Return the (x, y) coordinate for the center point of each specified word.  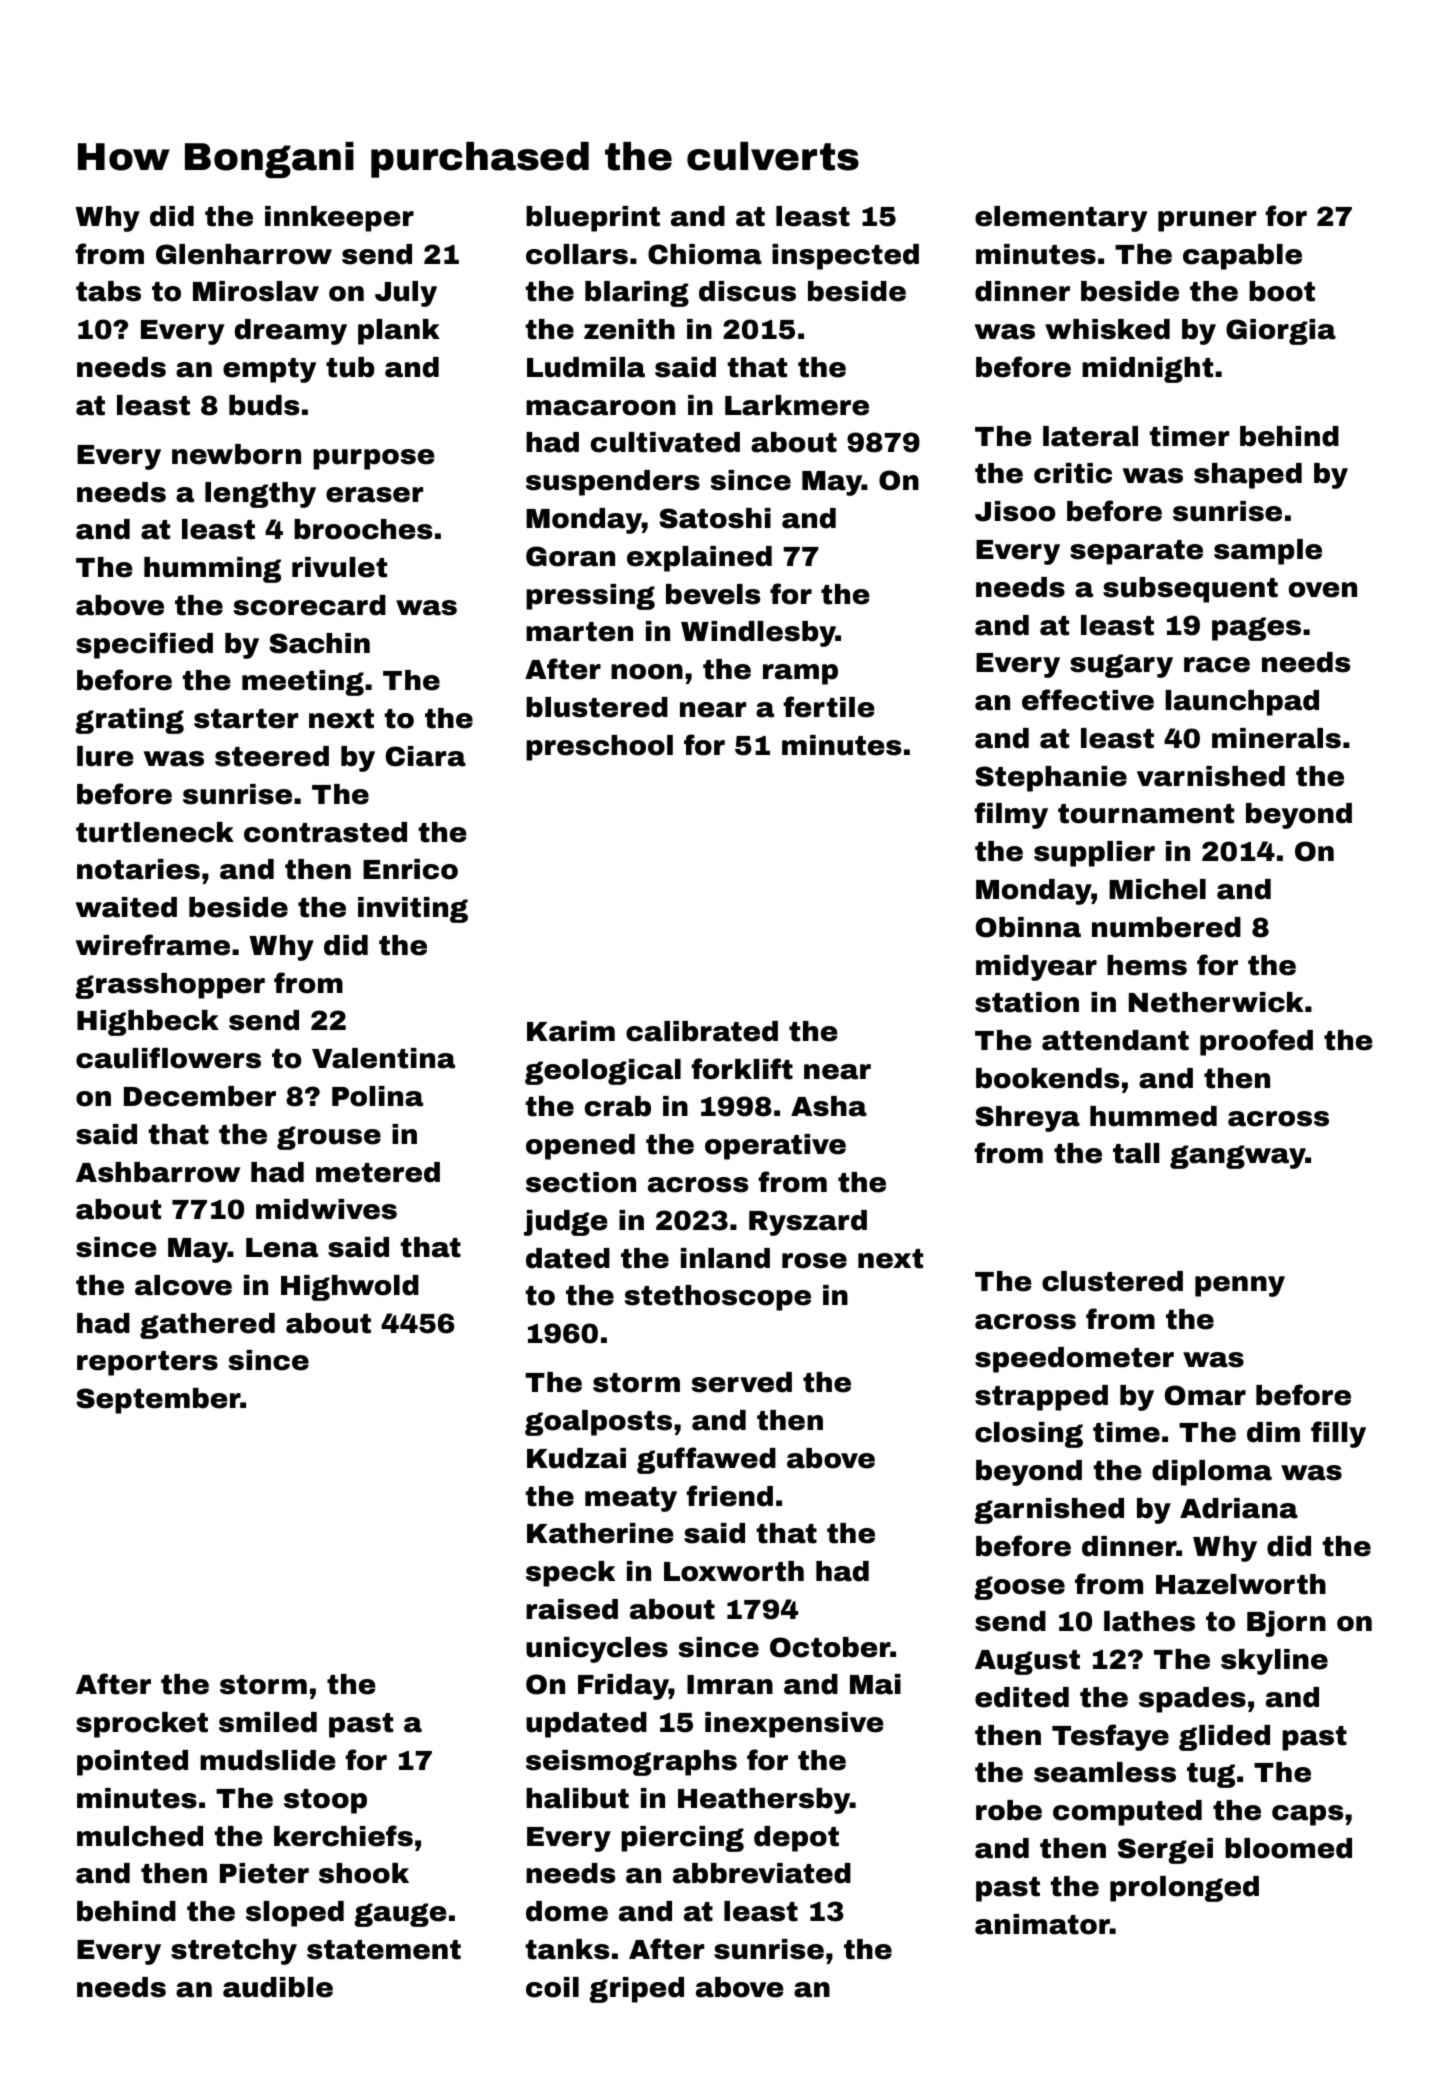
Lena (282, 1248)
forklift (742, 1069)
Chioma (705, 254)
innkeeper (339, 219)
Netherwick (1216, 1002)
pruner (1207, 221)
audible (278, 1987)
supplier (1094, 854)
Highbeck (148, 1023)
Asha (829, 1106)
